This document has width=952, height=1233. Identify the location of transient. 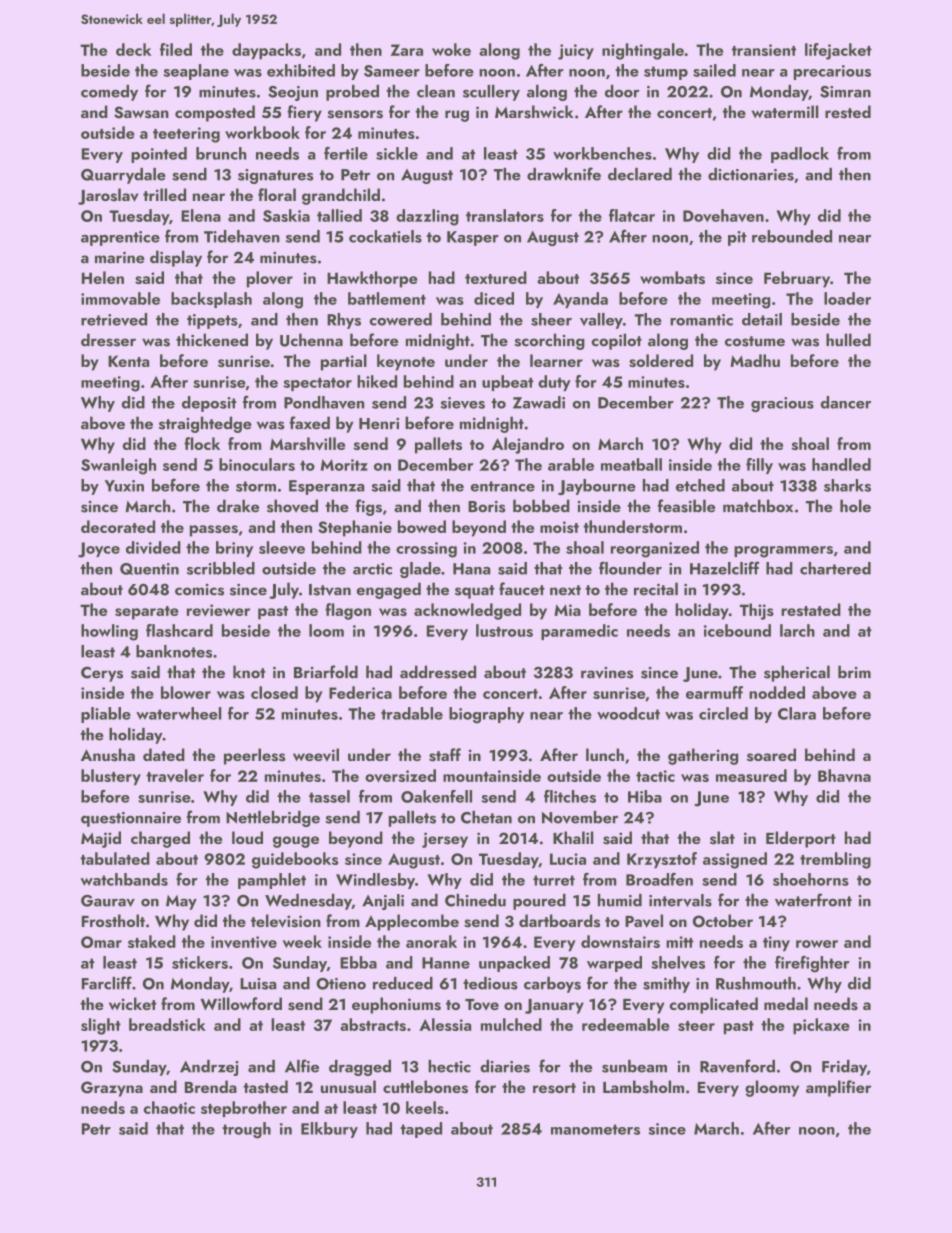
(764, 50).
